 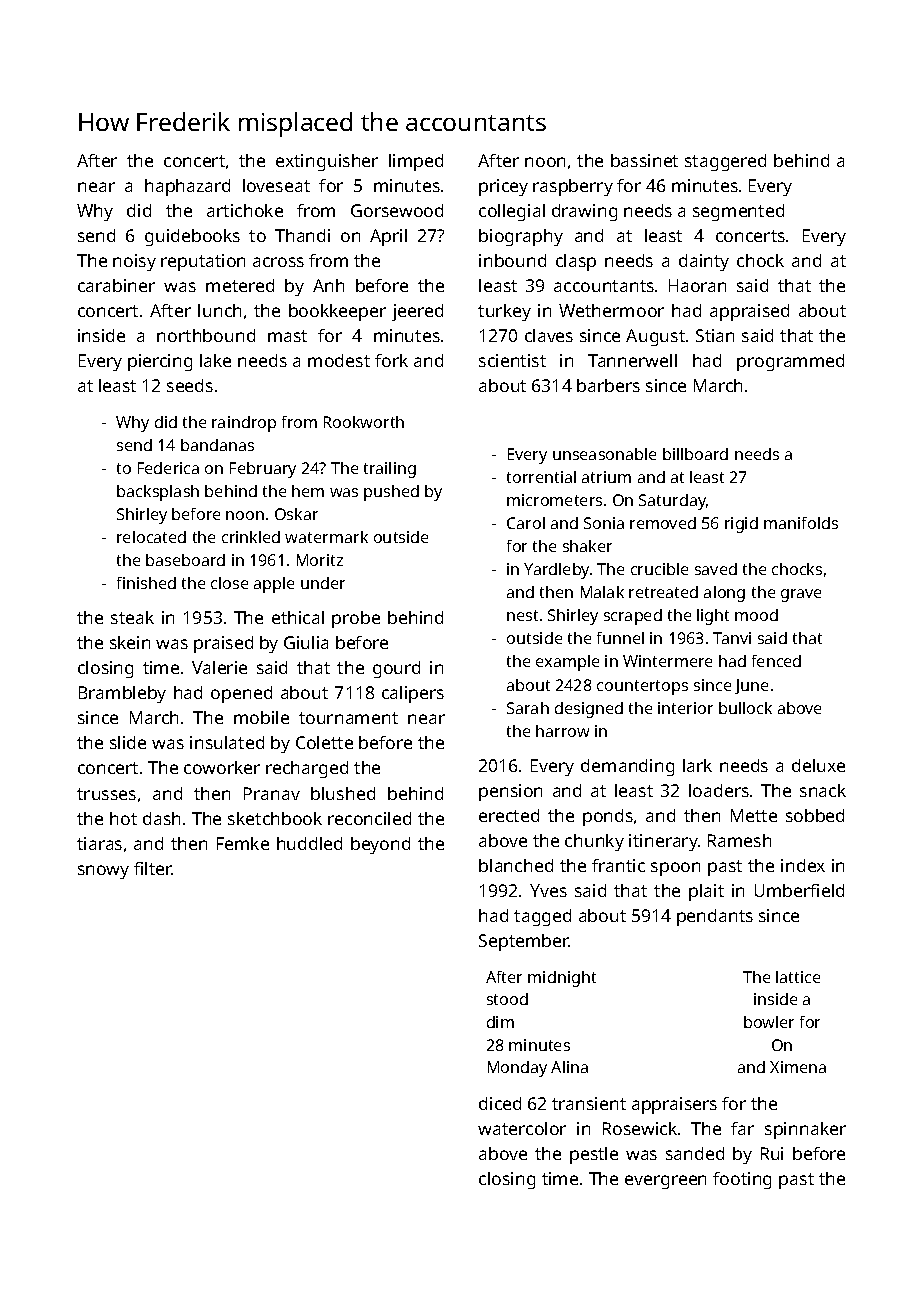 I want to click on snowy, so click(x=103, y=872).
